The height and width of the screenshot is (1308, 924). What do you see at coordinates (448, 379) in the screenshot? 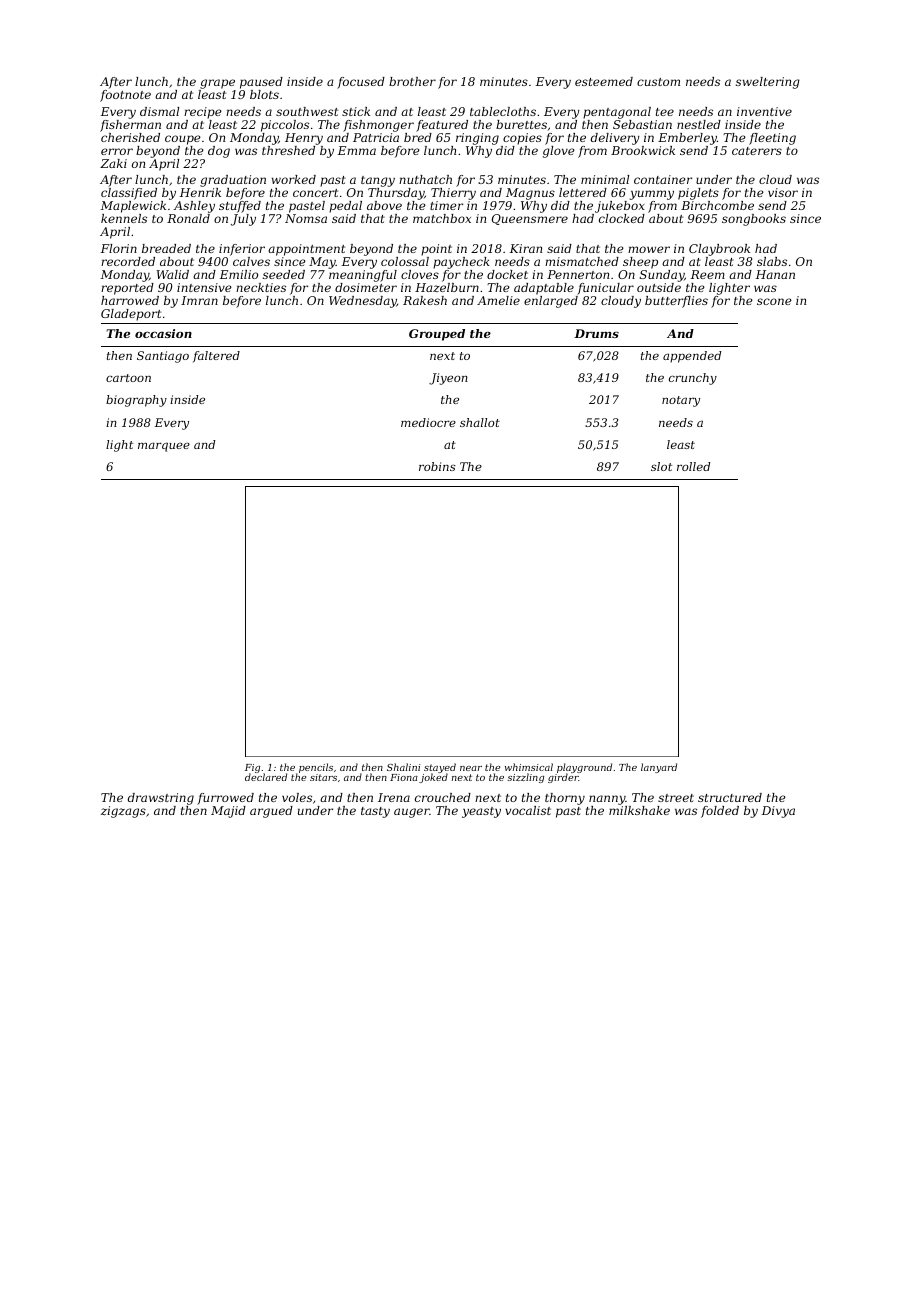
I see `Jiyeon` at bounding box center [448, 379].
